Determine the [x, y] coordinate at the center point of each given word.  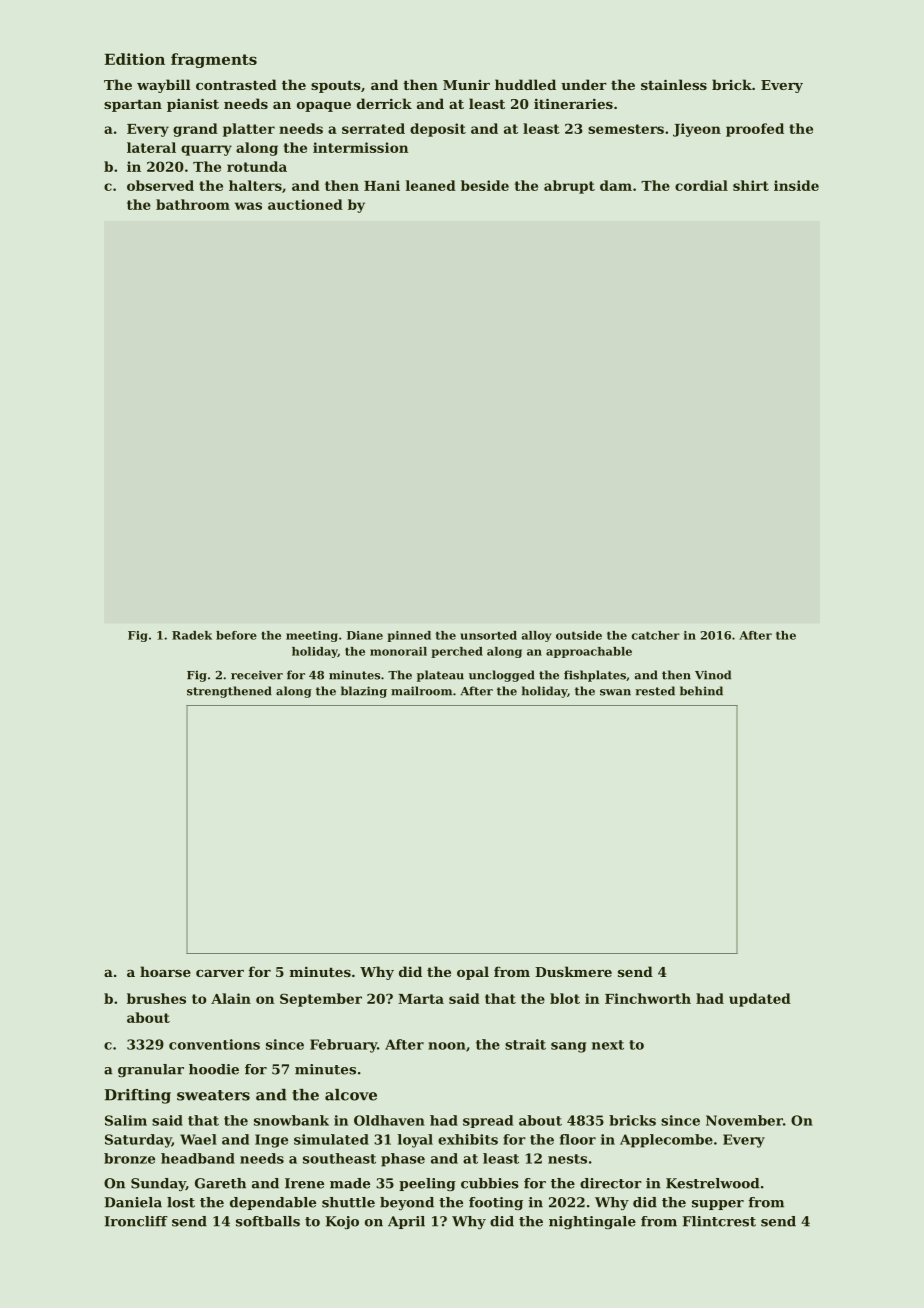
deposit [438, 130]
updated [760, 1000]
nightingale [592, 1222]
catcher [656, 635]
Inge [271, 1141]
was [248, 206]
